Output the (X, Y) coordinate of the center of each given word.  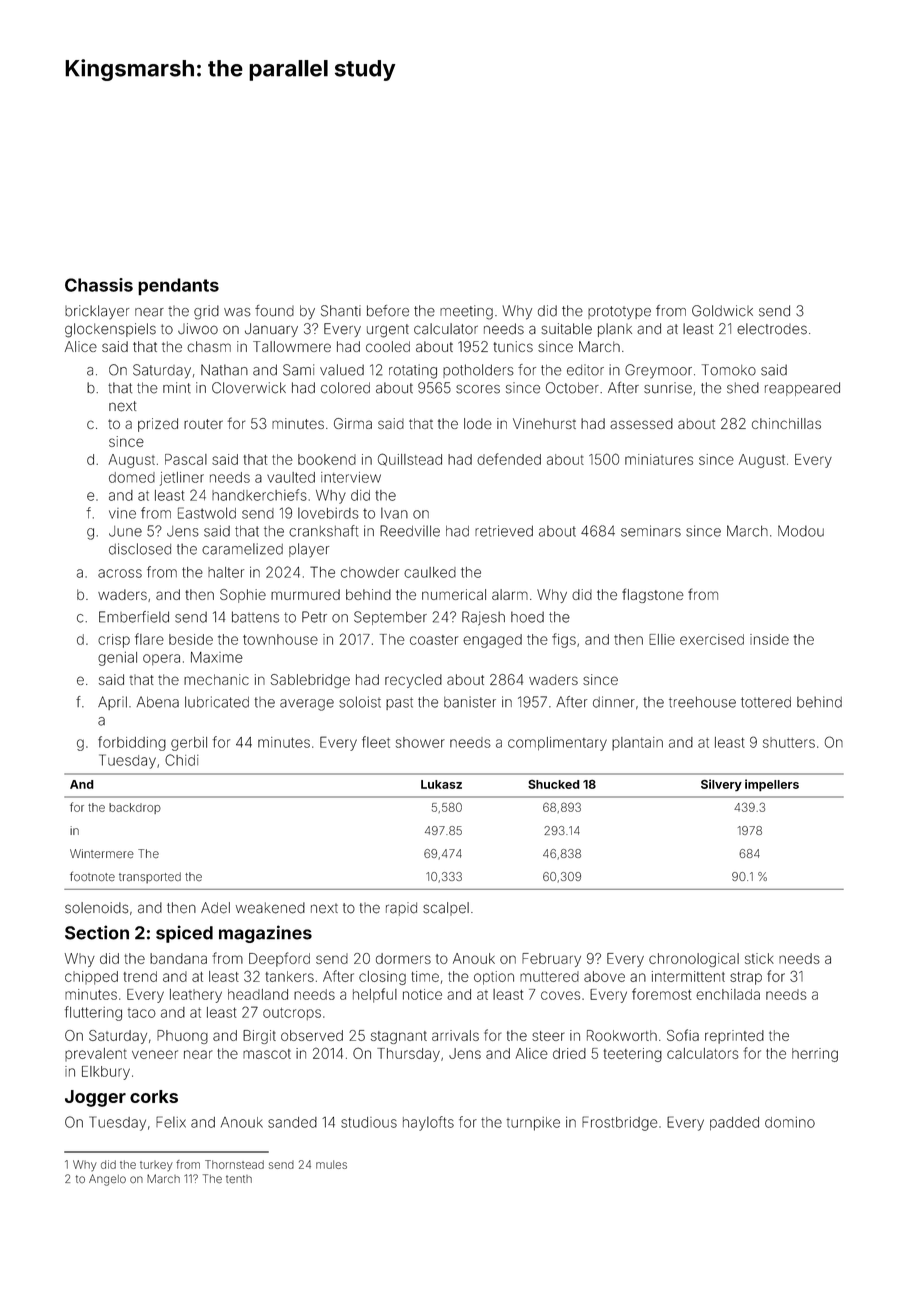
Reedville (410, 531)
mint (177, 387)
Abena (158, 702)
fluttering (93, 1013)
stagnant (399, 1037)
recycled (413, 681)
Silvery (721, 785)
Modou (801, 531)
